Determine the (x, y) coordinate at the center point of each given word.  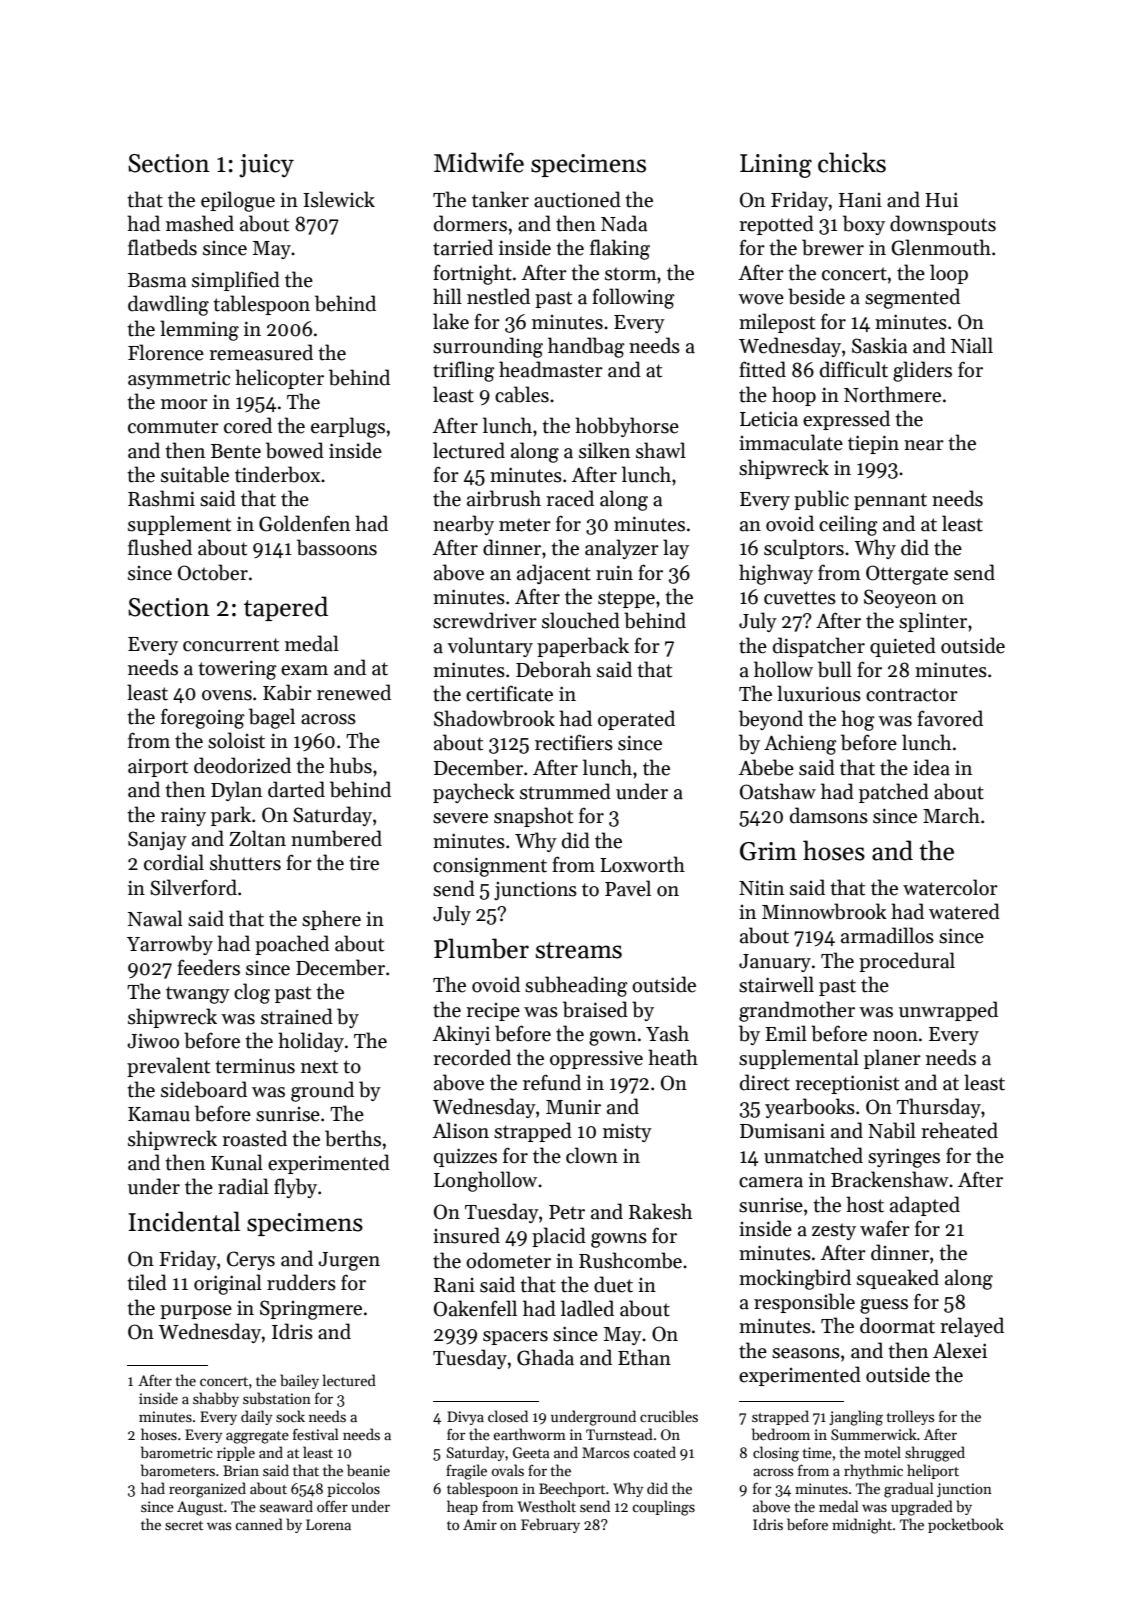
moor (184, 404)
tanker (500, 199)
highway (776, 574)
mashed (200, 223)
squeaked (898, 1279)
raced (570, 498)
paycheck (474, 793)
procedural (907, 962)
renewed (354, 692)
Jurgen (349, 1261)
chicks (852, 162)
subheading (576, 986)
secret (184, 1525)
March (951, 815)
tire (364, 863)
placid (559, 1237)
